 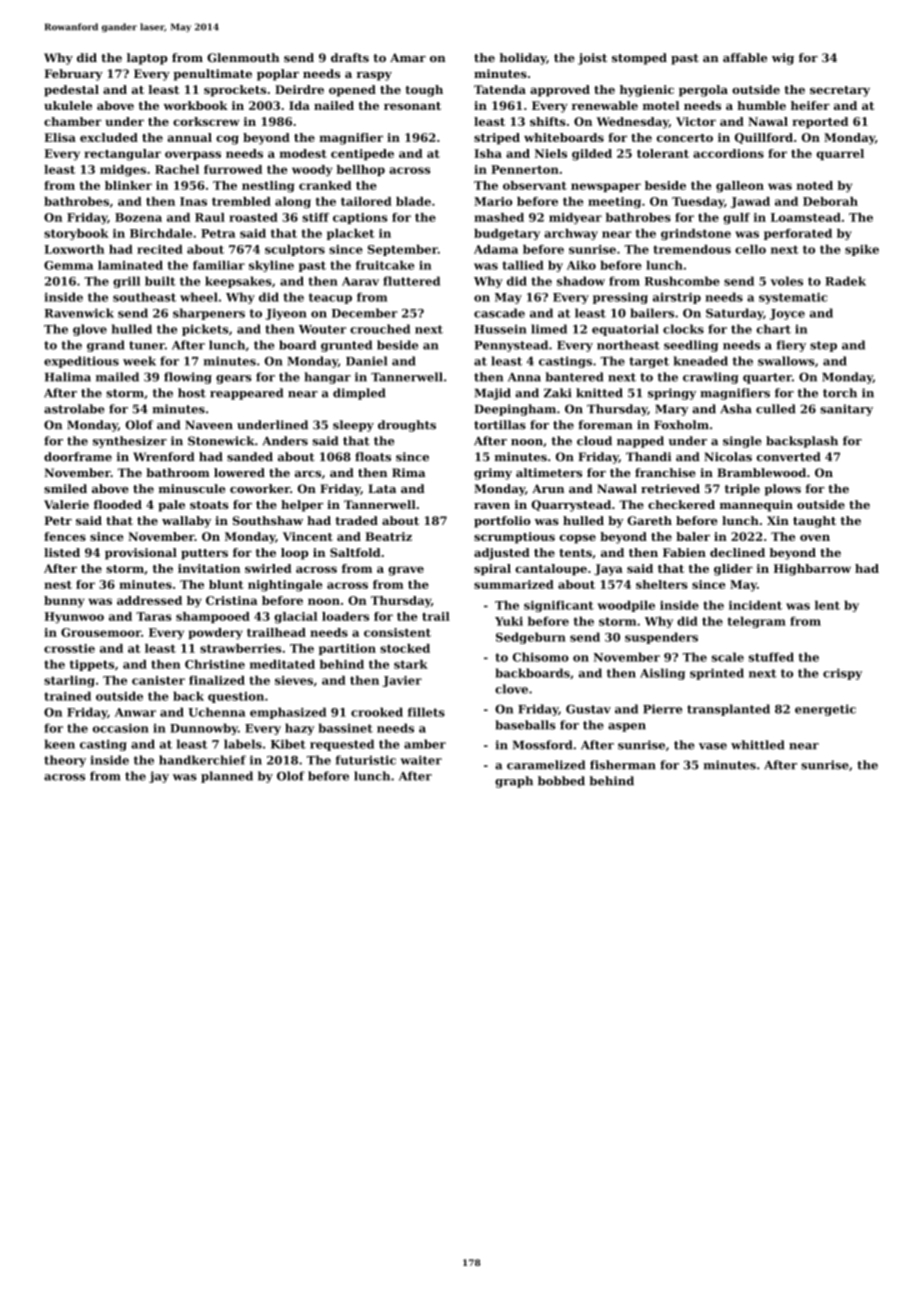 I want to click on stomped, so click(x=639, y=59).
